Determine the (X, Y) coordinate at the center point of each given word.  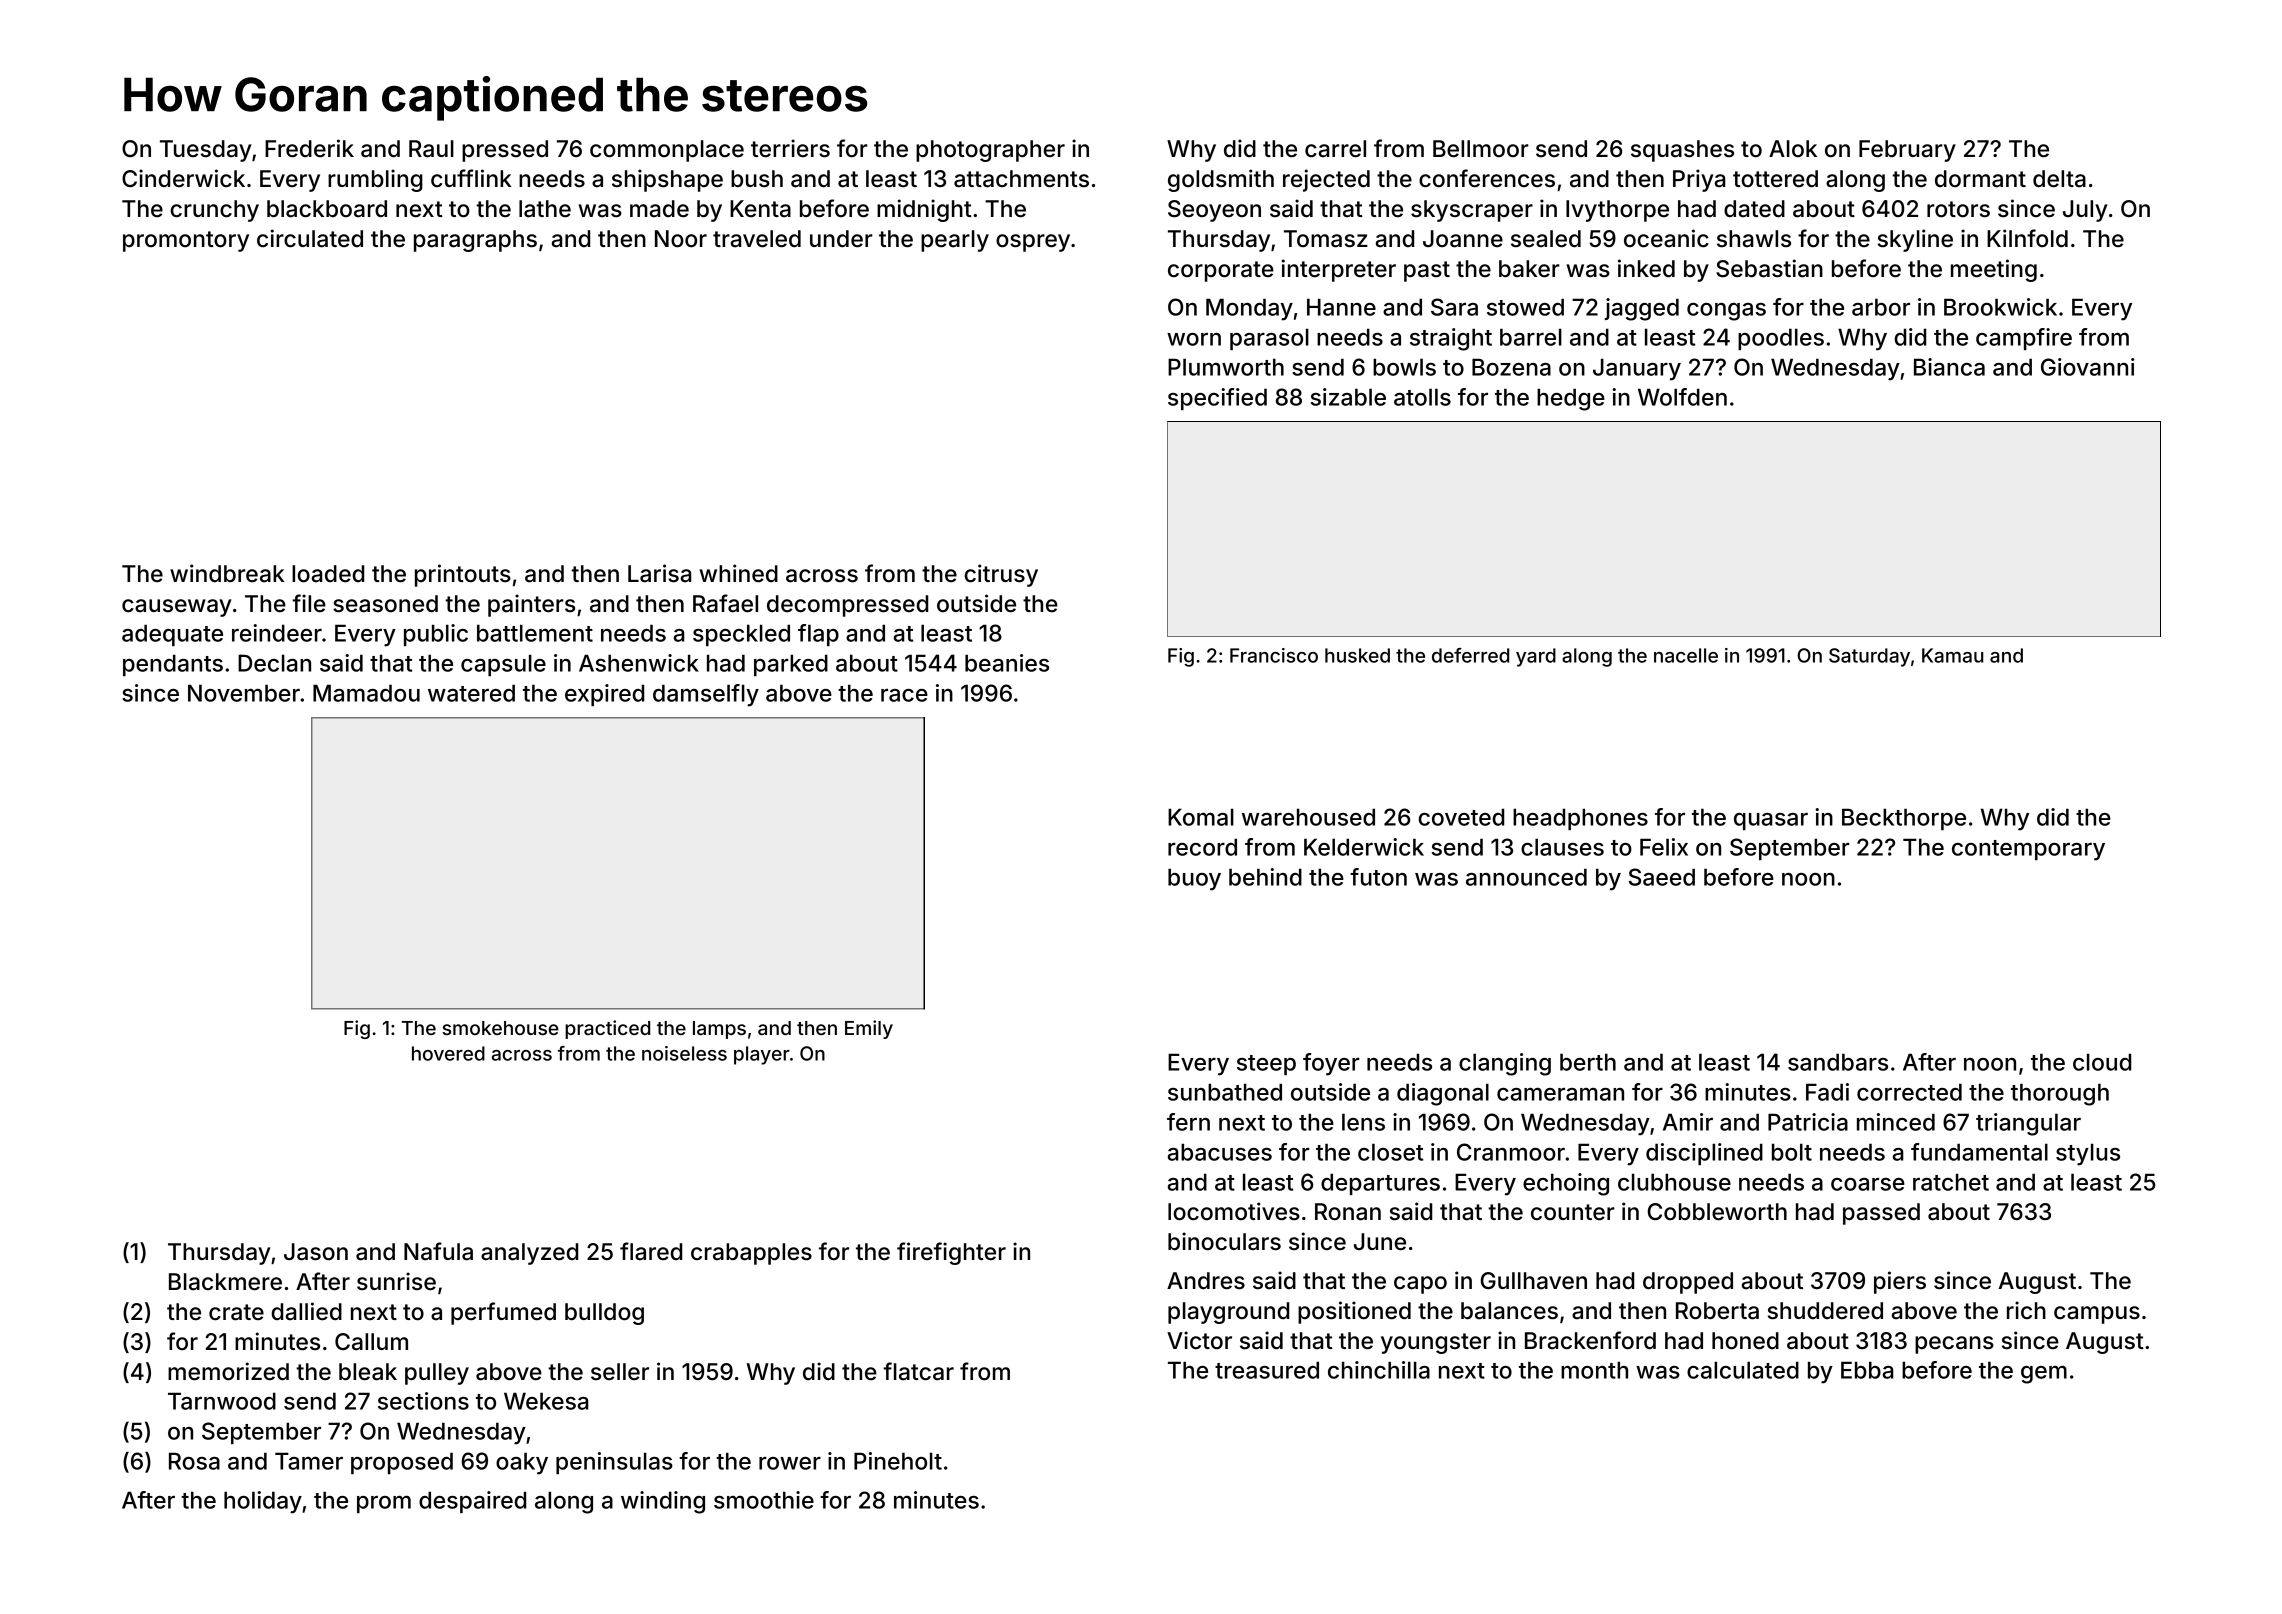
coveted (1461, 817)
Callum (371, 1342)
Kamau (1952, 655)
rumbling (375, 180)
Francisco (1274, 655)
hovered (448, 1053)
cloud (2102, 1062)
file (309, 603)
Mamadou (366, 693)
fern (1188, 1122)
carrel (1335, 149)
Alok (1793, 148)
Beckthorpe (1904, 819)
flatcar (918, 1371)
